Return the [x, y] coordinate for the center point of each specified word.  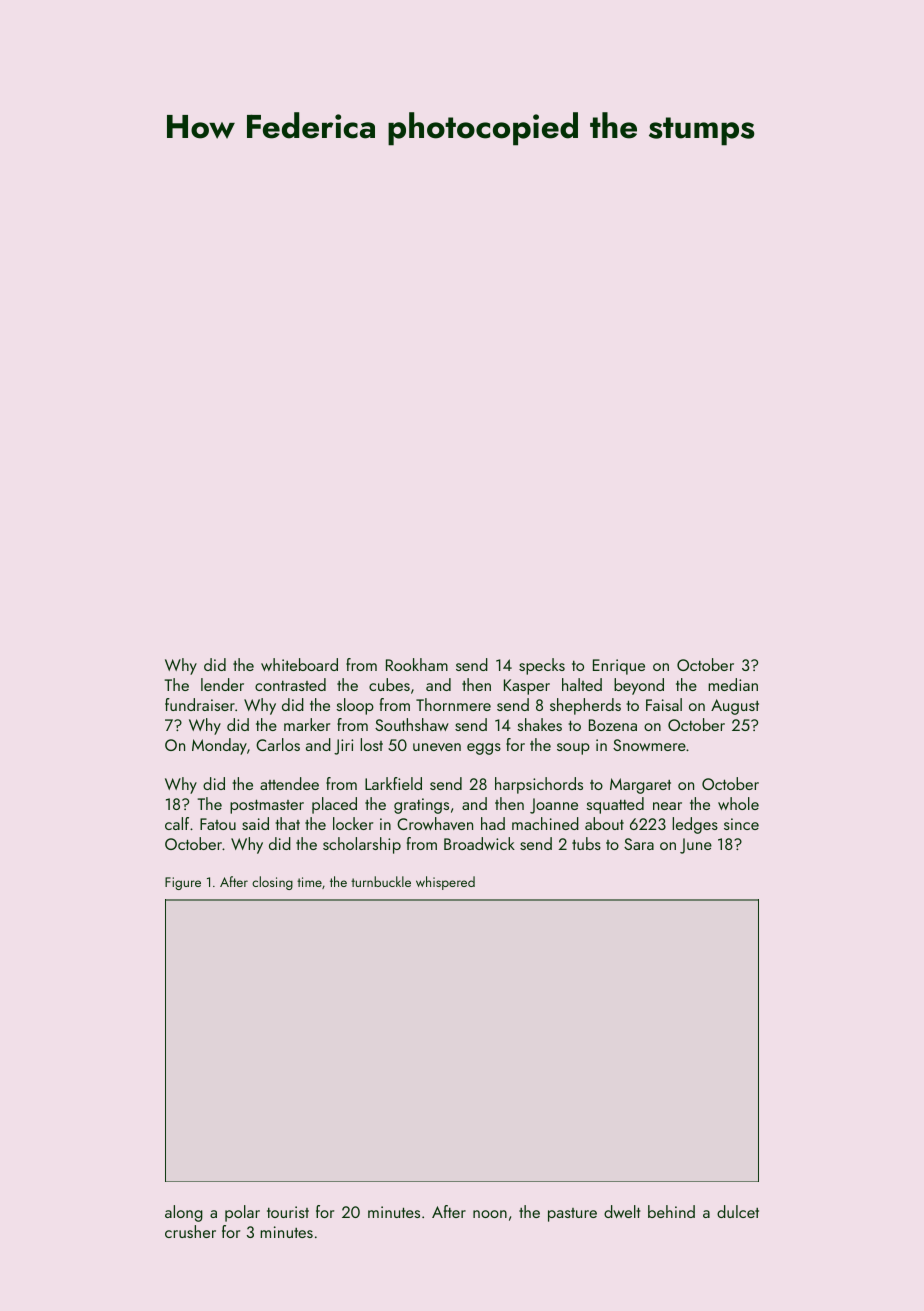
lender [222, 684]
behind [671, 1211]
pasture [572, 1215]
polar [242, 1213]
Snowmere [649, 745]
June [696, 846]
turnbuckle [381, 881]
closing [272, 883]
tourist [288, 1212]
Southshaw [412, 724]
